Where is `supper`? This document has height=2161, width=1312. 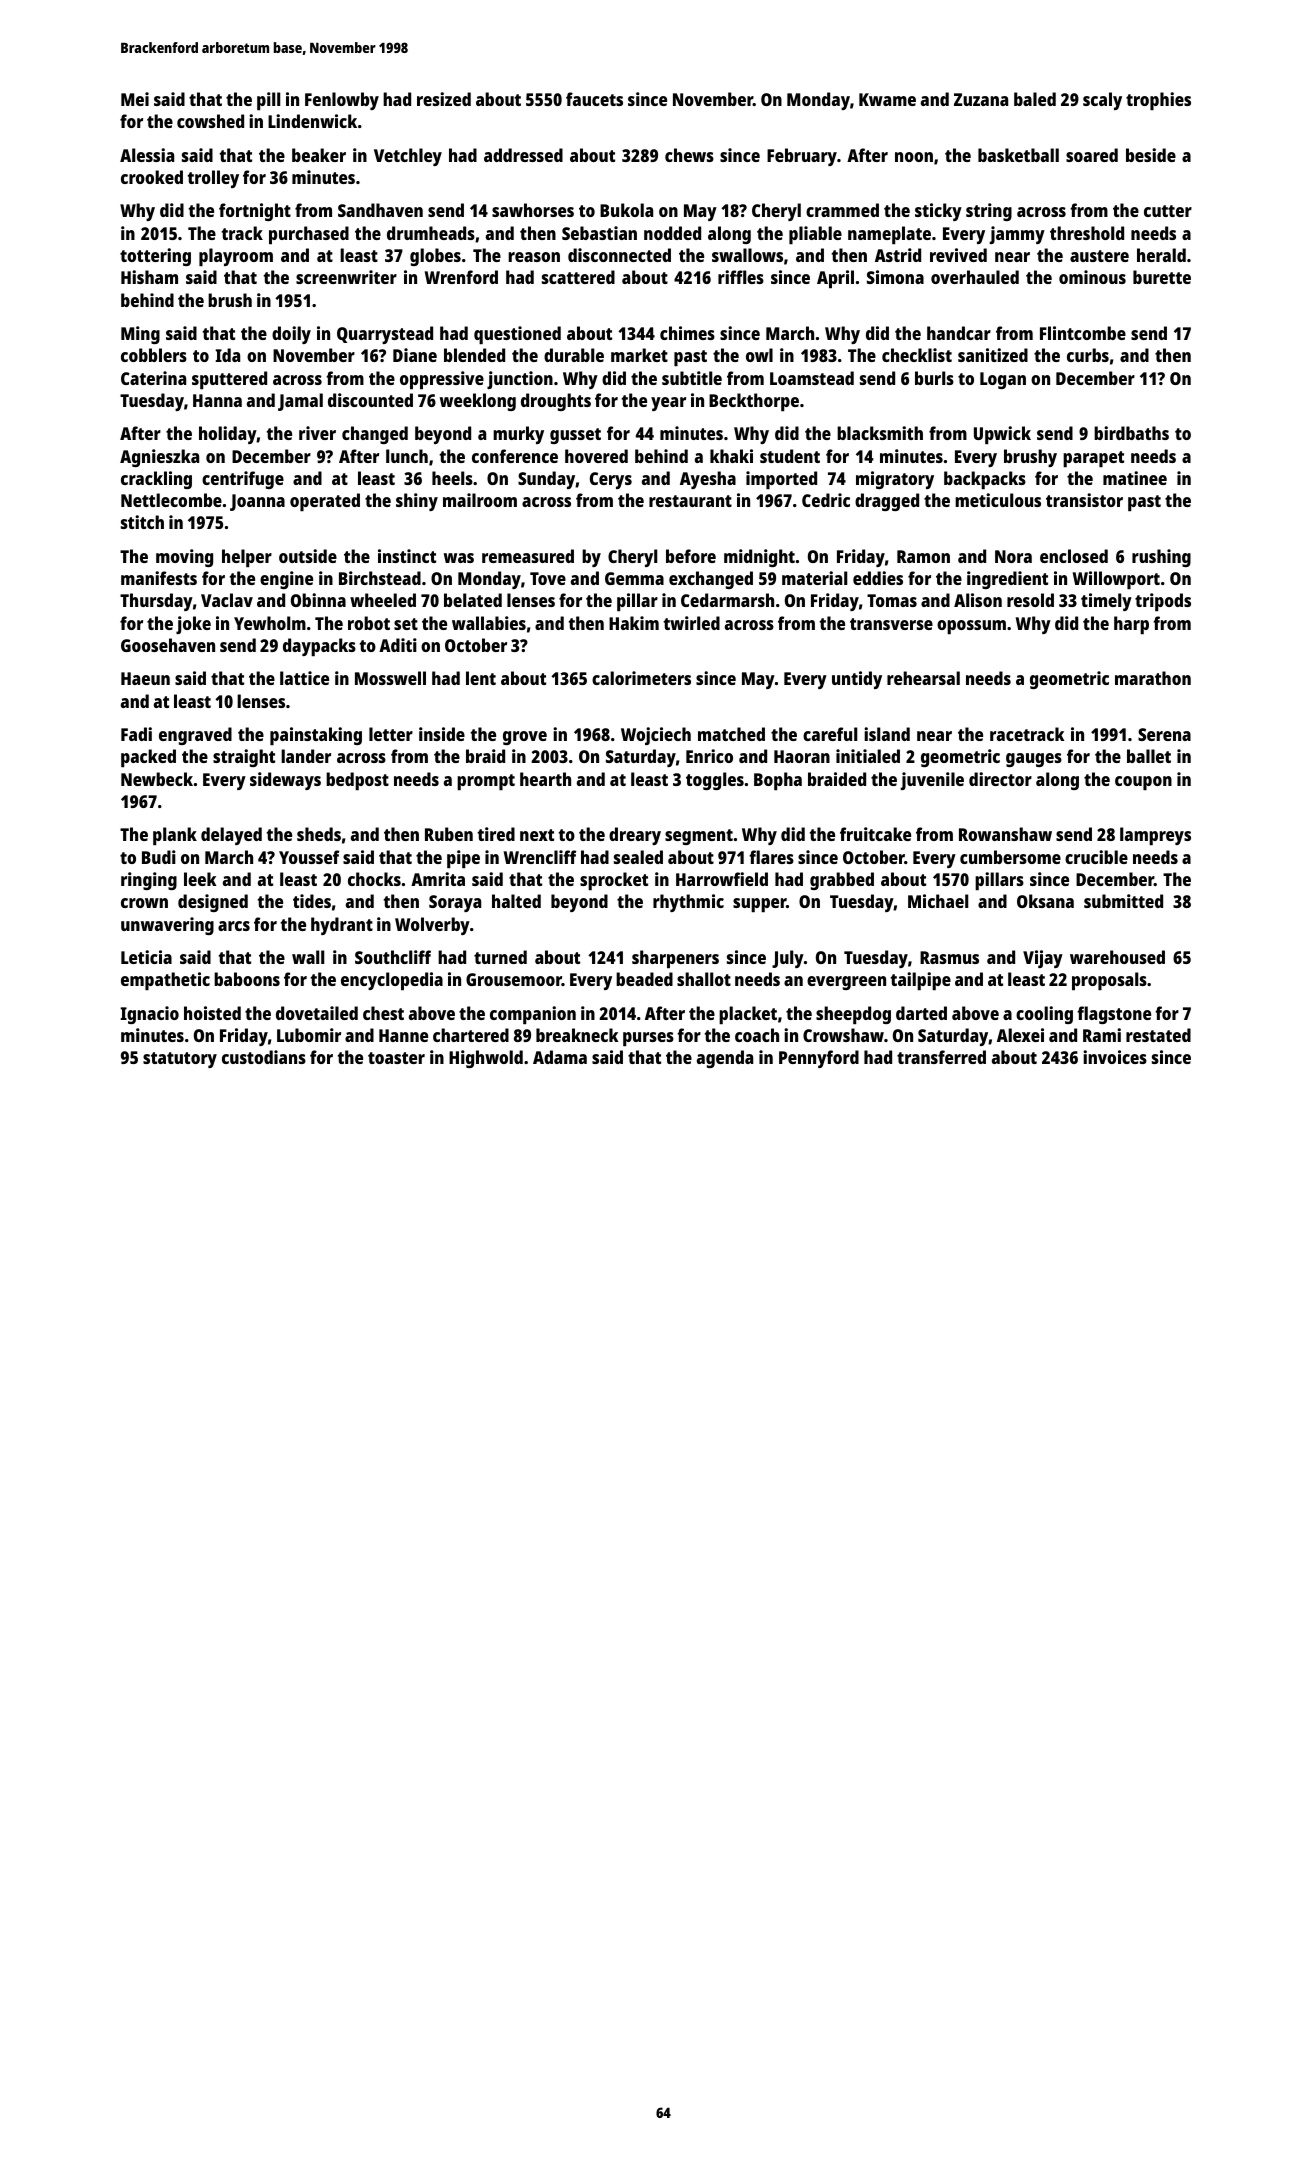
supper is located at coordinates (759, 905).
